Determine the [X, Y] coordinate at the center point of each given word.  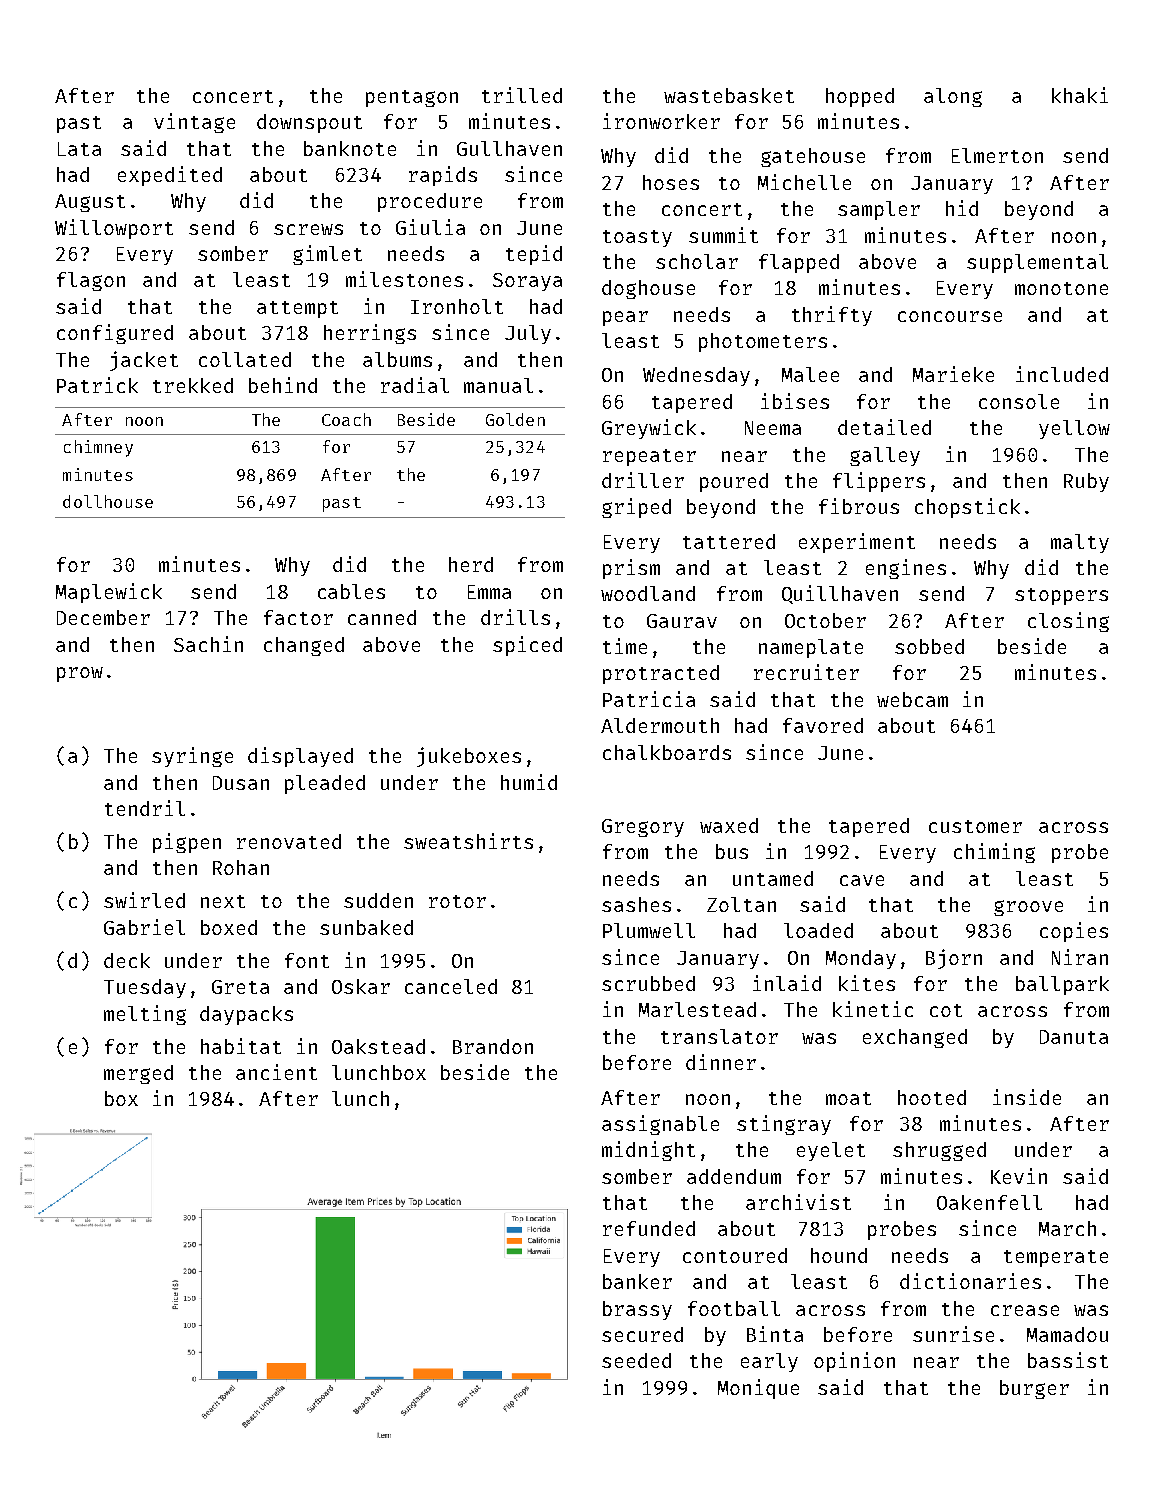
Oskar [361, 986]
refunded [649, 1228]
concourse [950, 316]
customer [975, 826]
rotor [457, 901]
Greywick [649, 429]
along [953, 97]
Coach [346, 419]
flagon [91, 281]
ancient [276, 1072]
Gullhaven [509, 148]
